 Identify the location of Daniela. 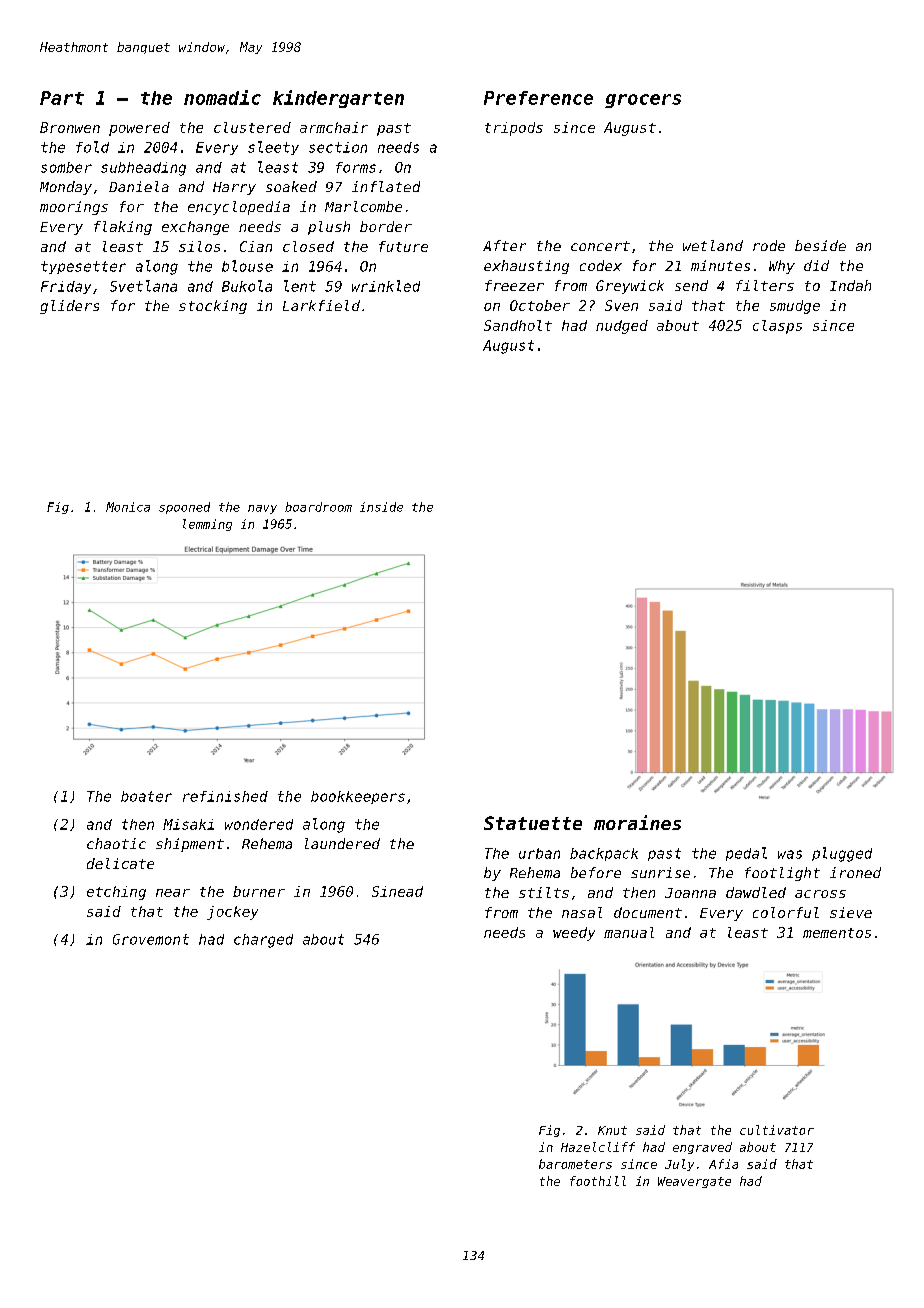
(139, 186).
